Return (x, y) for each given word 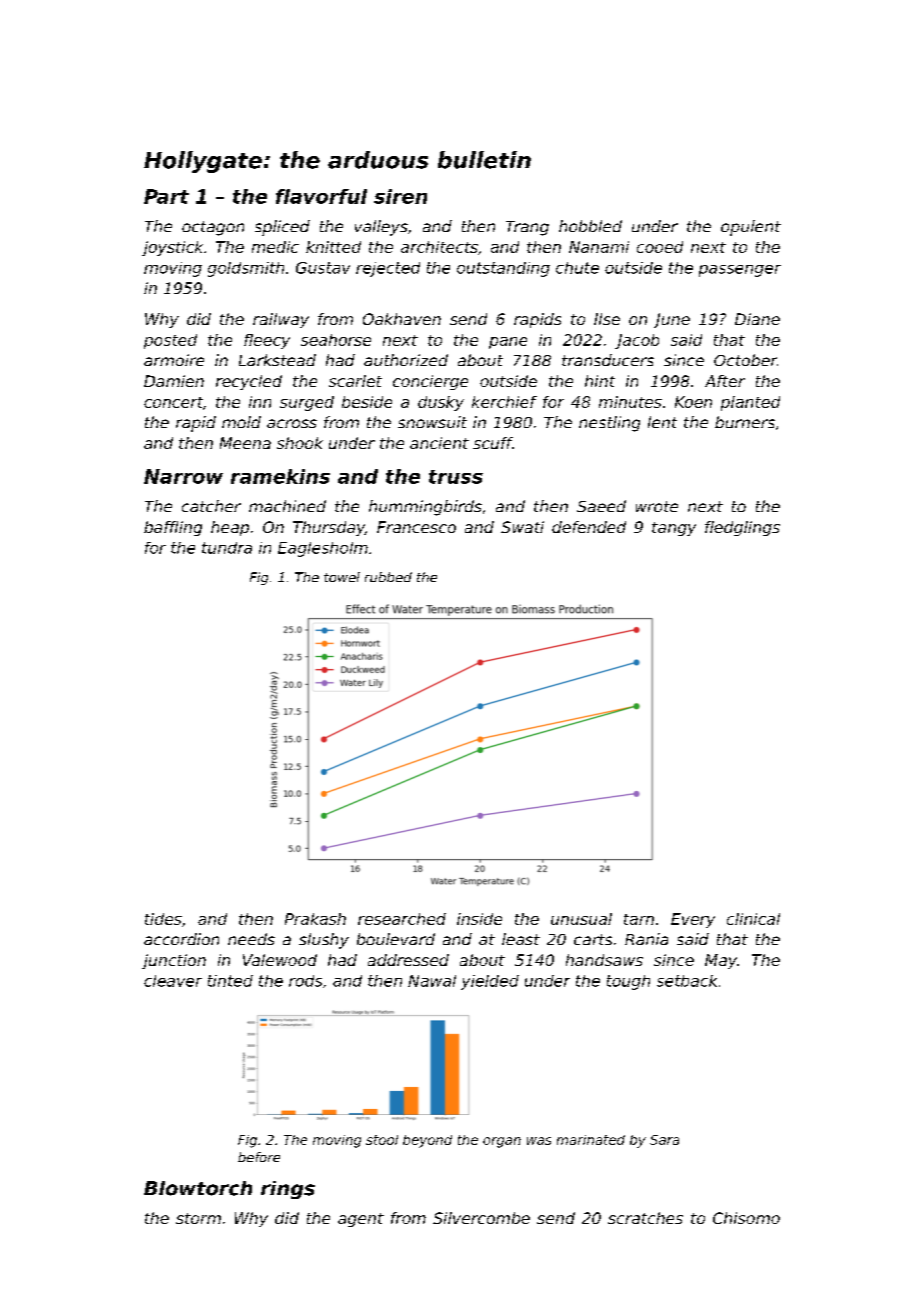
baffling (173, 528)
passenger (740, 271)
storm (198, 1218)
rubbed (388, 577)
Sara (664, 1140)
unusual (581, 919)
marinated (591, 1140)
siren (400, 196)
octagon (213, 228)
